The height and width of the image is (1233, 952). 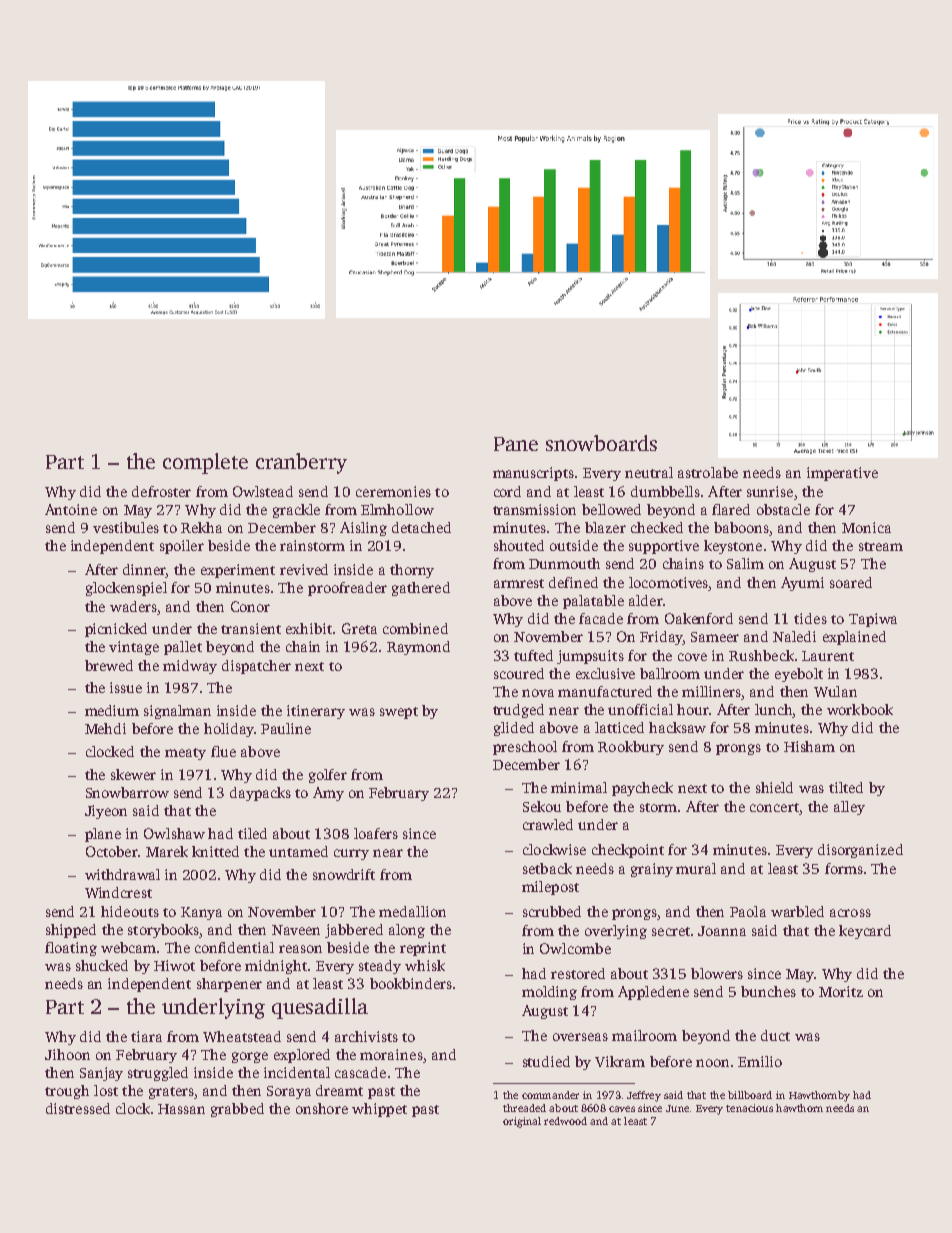 What do you see at coordinates (522, 1122) in the image?
I see `original` at bounding box center [522, 1122].
